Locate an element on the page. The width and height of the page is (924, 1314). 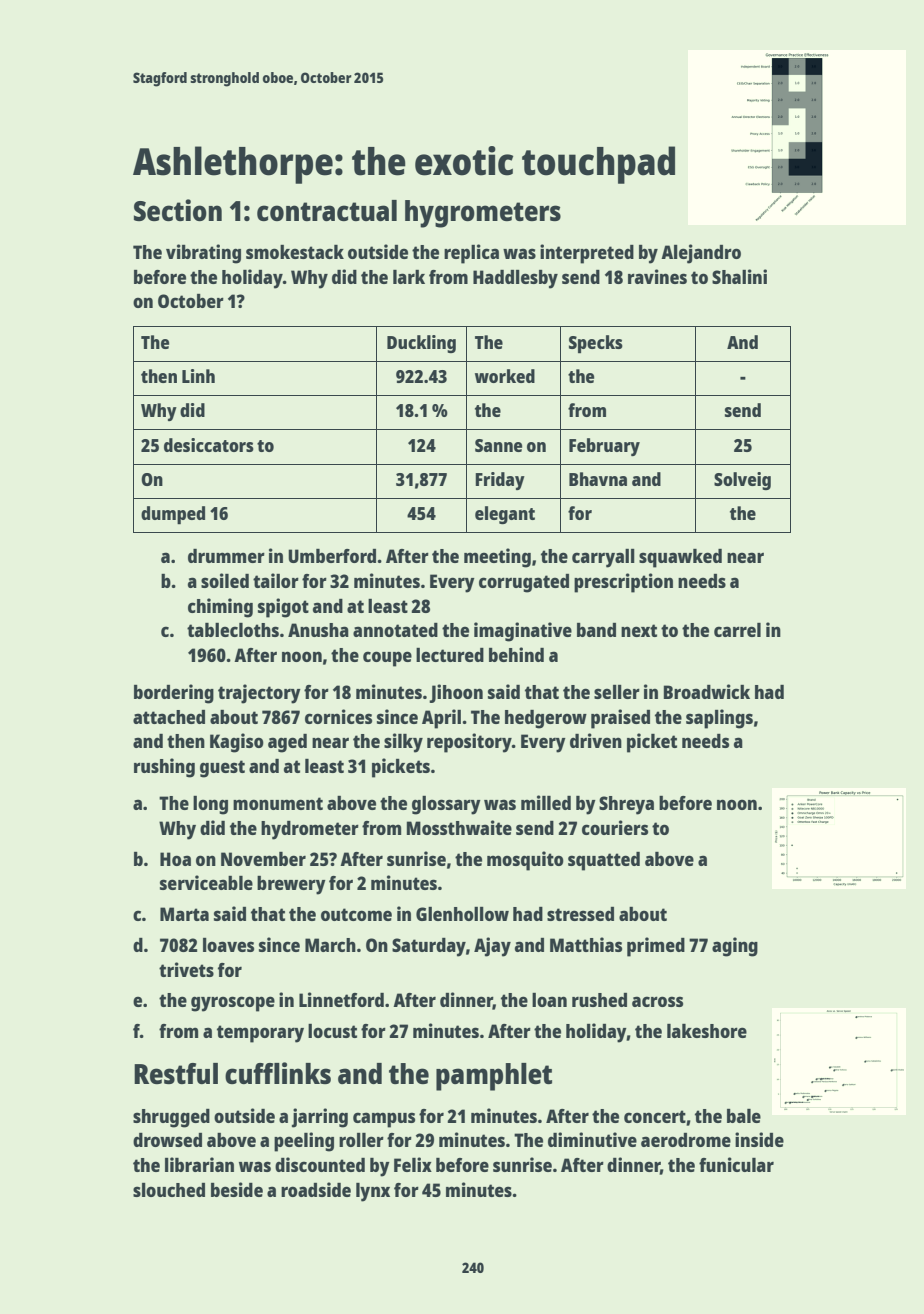
Duckling is located at coordinates (421, 344).
